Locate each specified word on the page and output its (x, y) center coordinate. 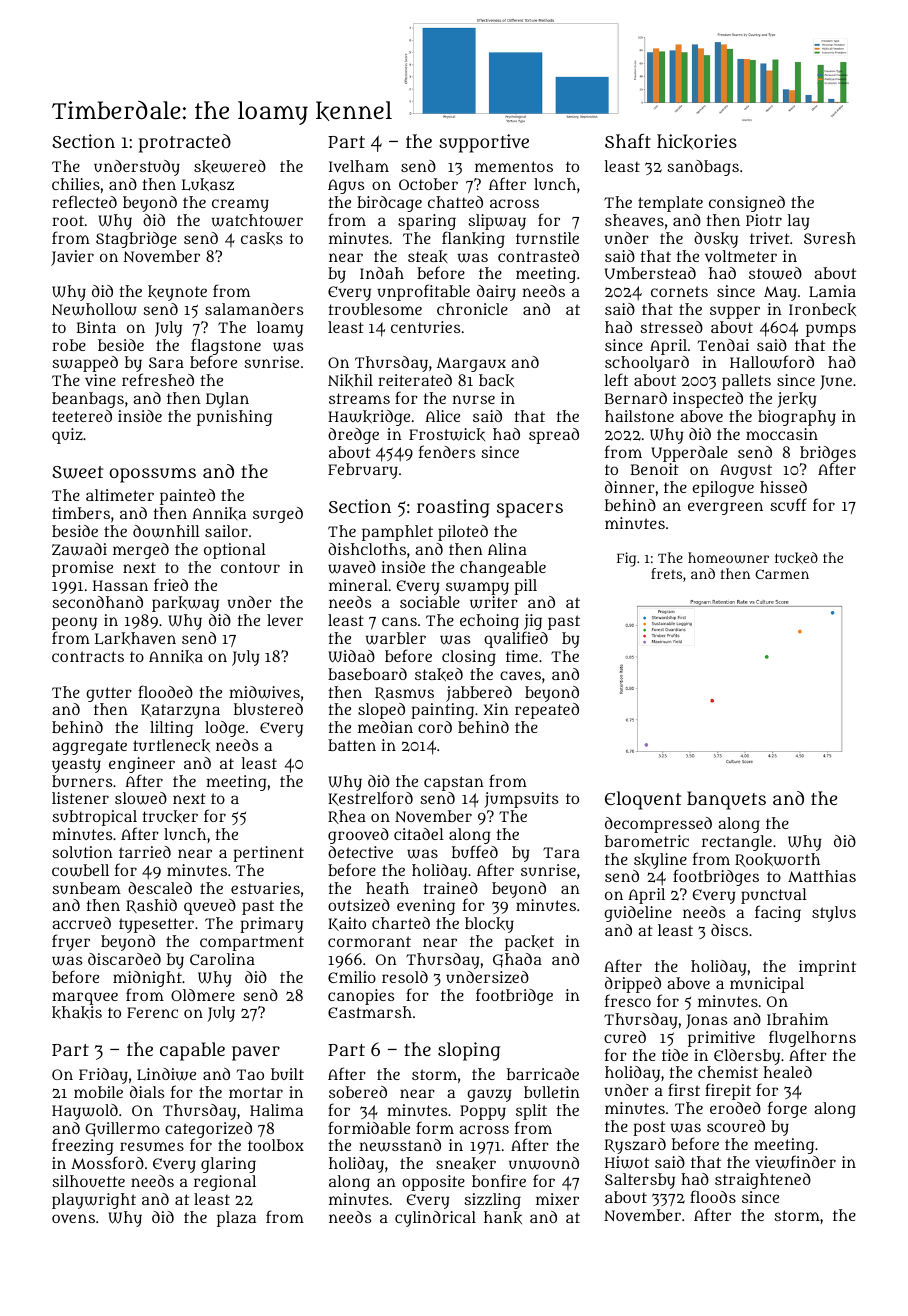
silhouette (88, 1181)
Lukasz (208, 184)
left (616, 379)
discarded (124, 959)
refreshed (158, 380)
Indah (382, 273)
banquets (726, 800)
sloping (469, 1051)
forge (787, 1109)
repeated (547, 711)
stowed (775, 273)
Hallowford (772, 362)
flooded (165, 691)
